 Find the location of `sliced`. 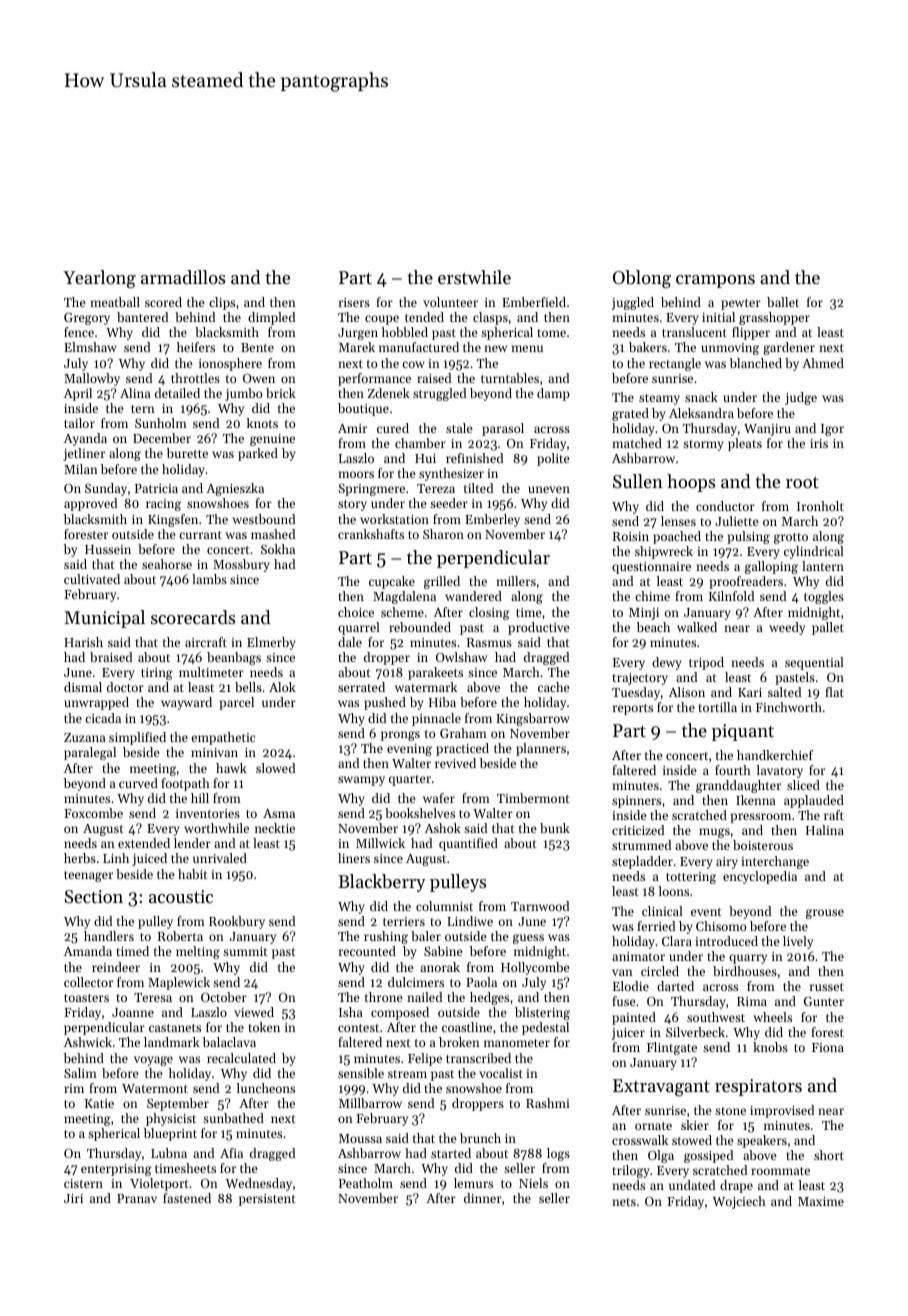

sliced is located at coordinates (803, 785).
